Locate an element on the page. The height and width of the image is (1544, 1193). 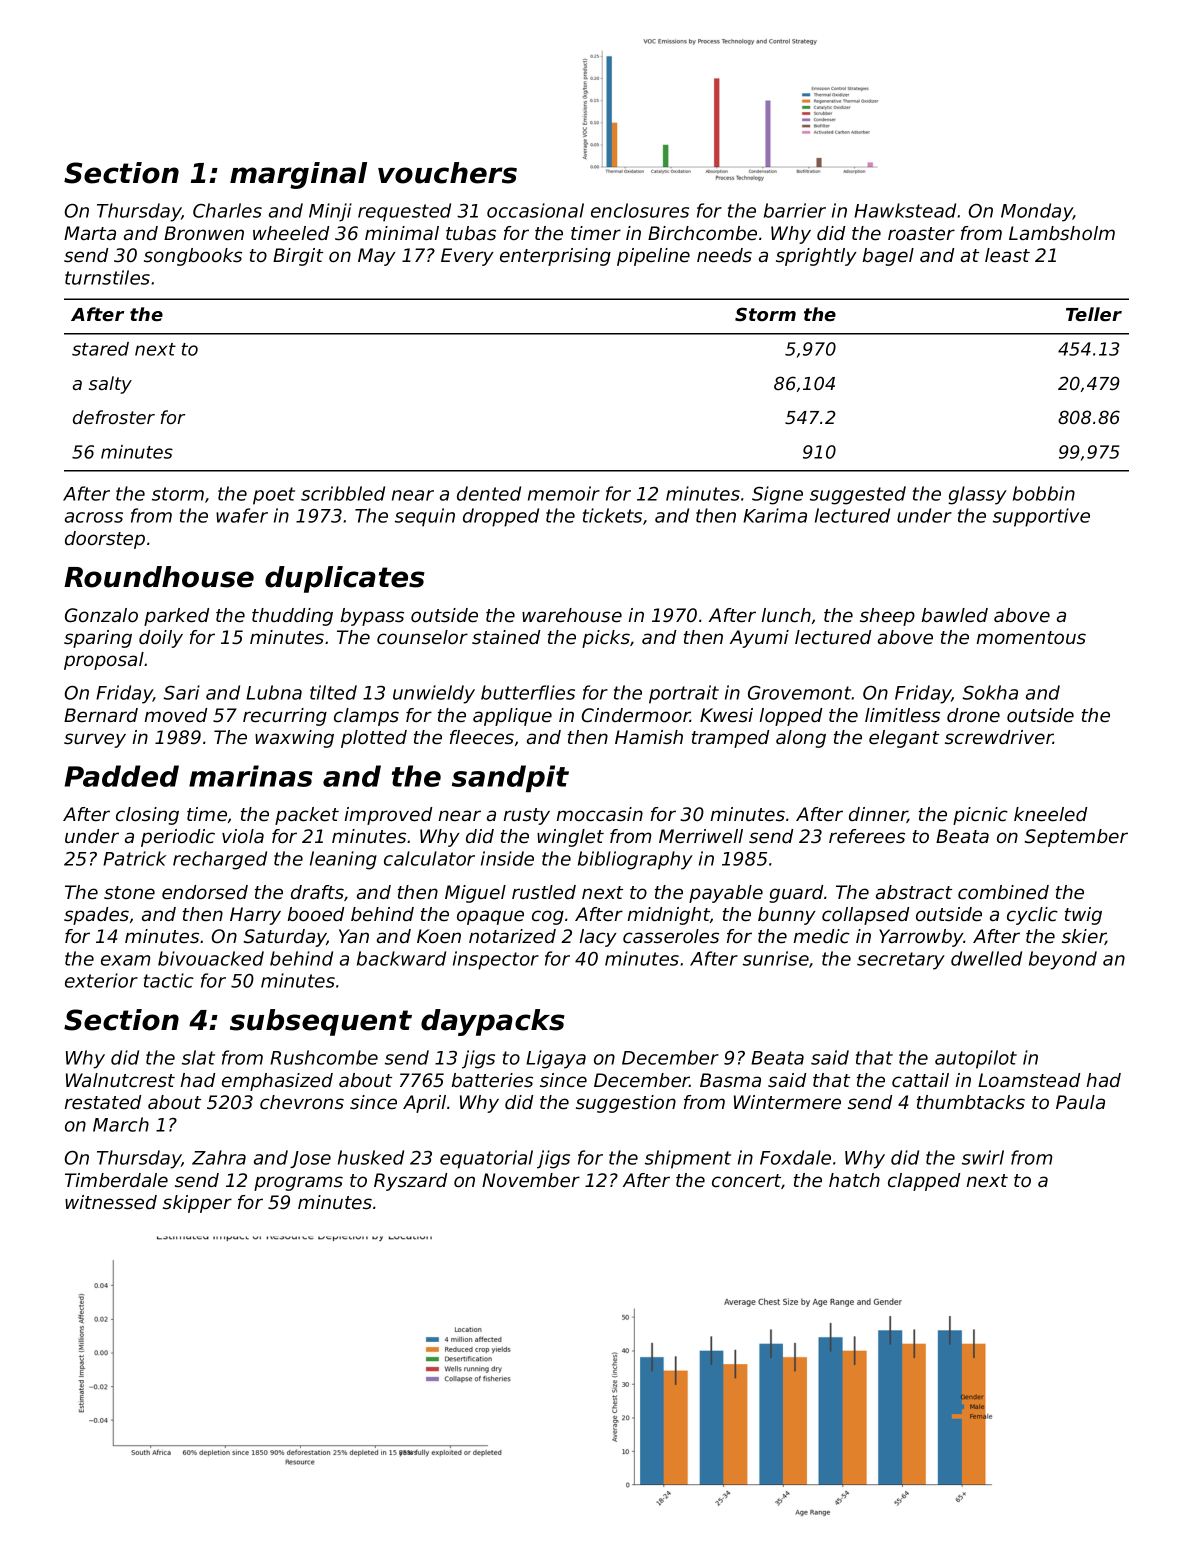
Ryszard is located at coordinates (410, 1182).
